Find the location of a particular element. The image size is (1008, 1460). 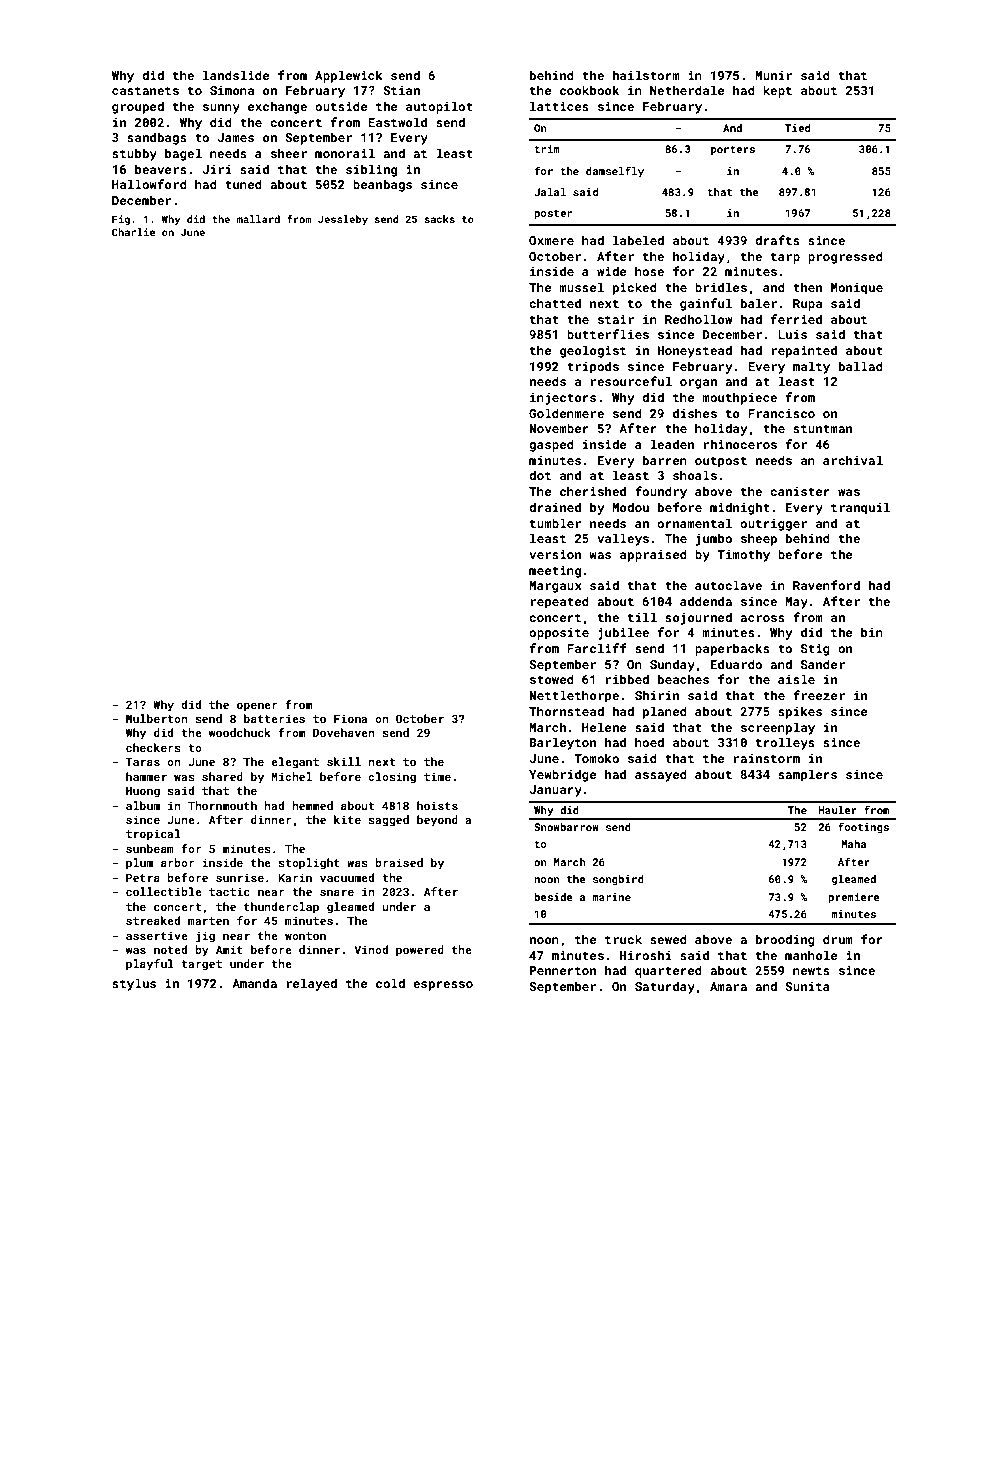

cookbook is located at coordinates (589, 90).
